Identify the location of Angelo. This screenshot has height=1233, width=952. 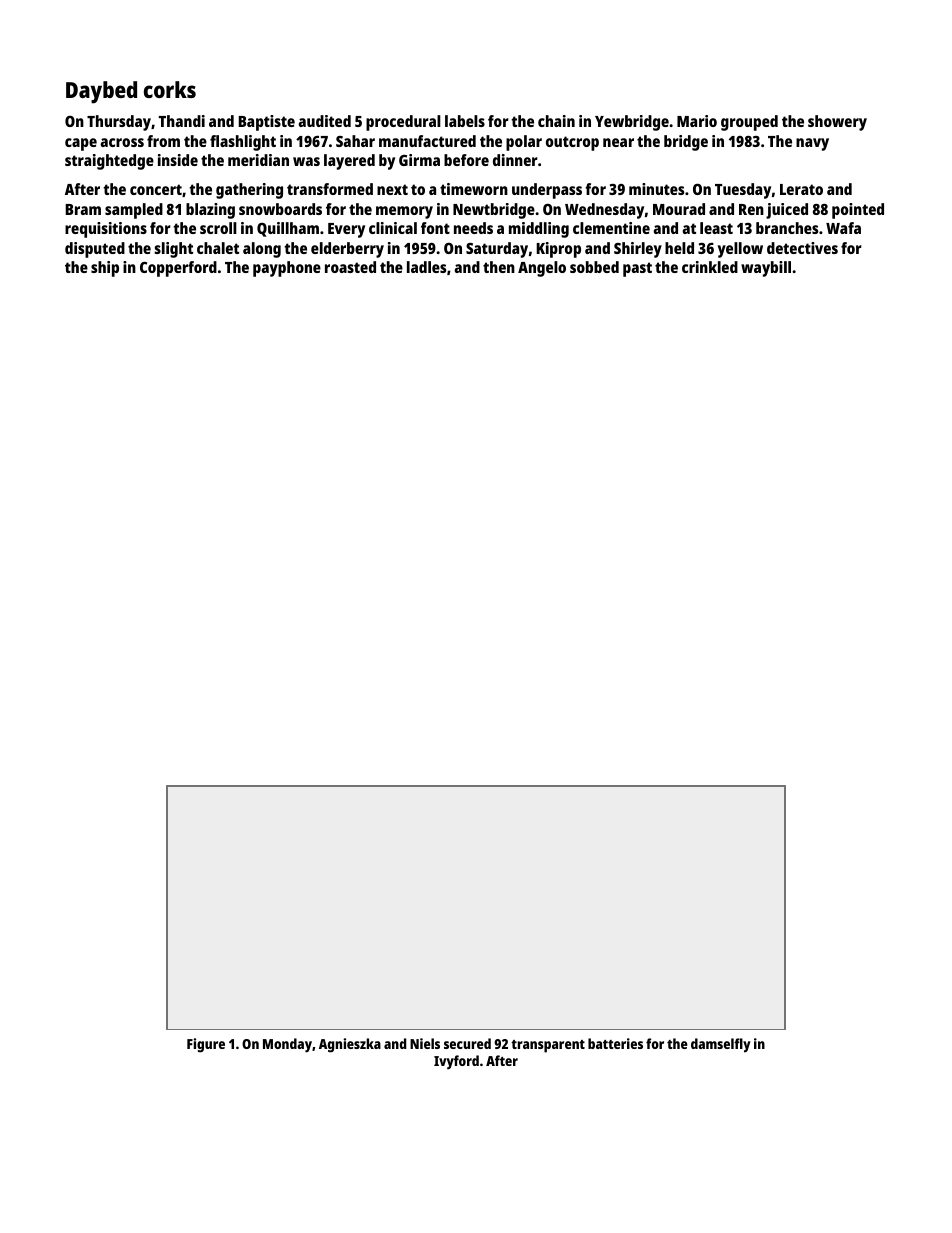
(542, 269).
